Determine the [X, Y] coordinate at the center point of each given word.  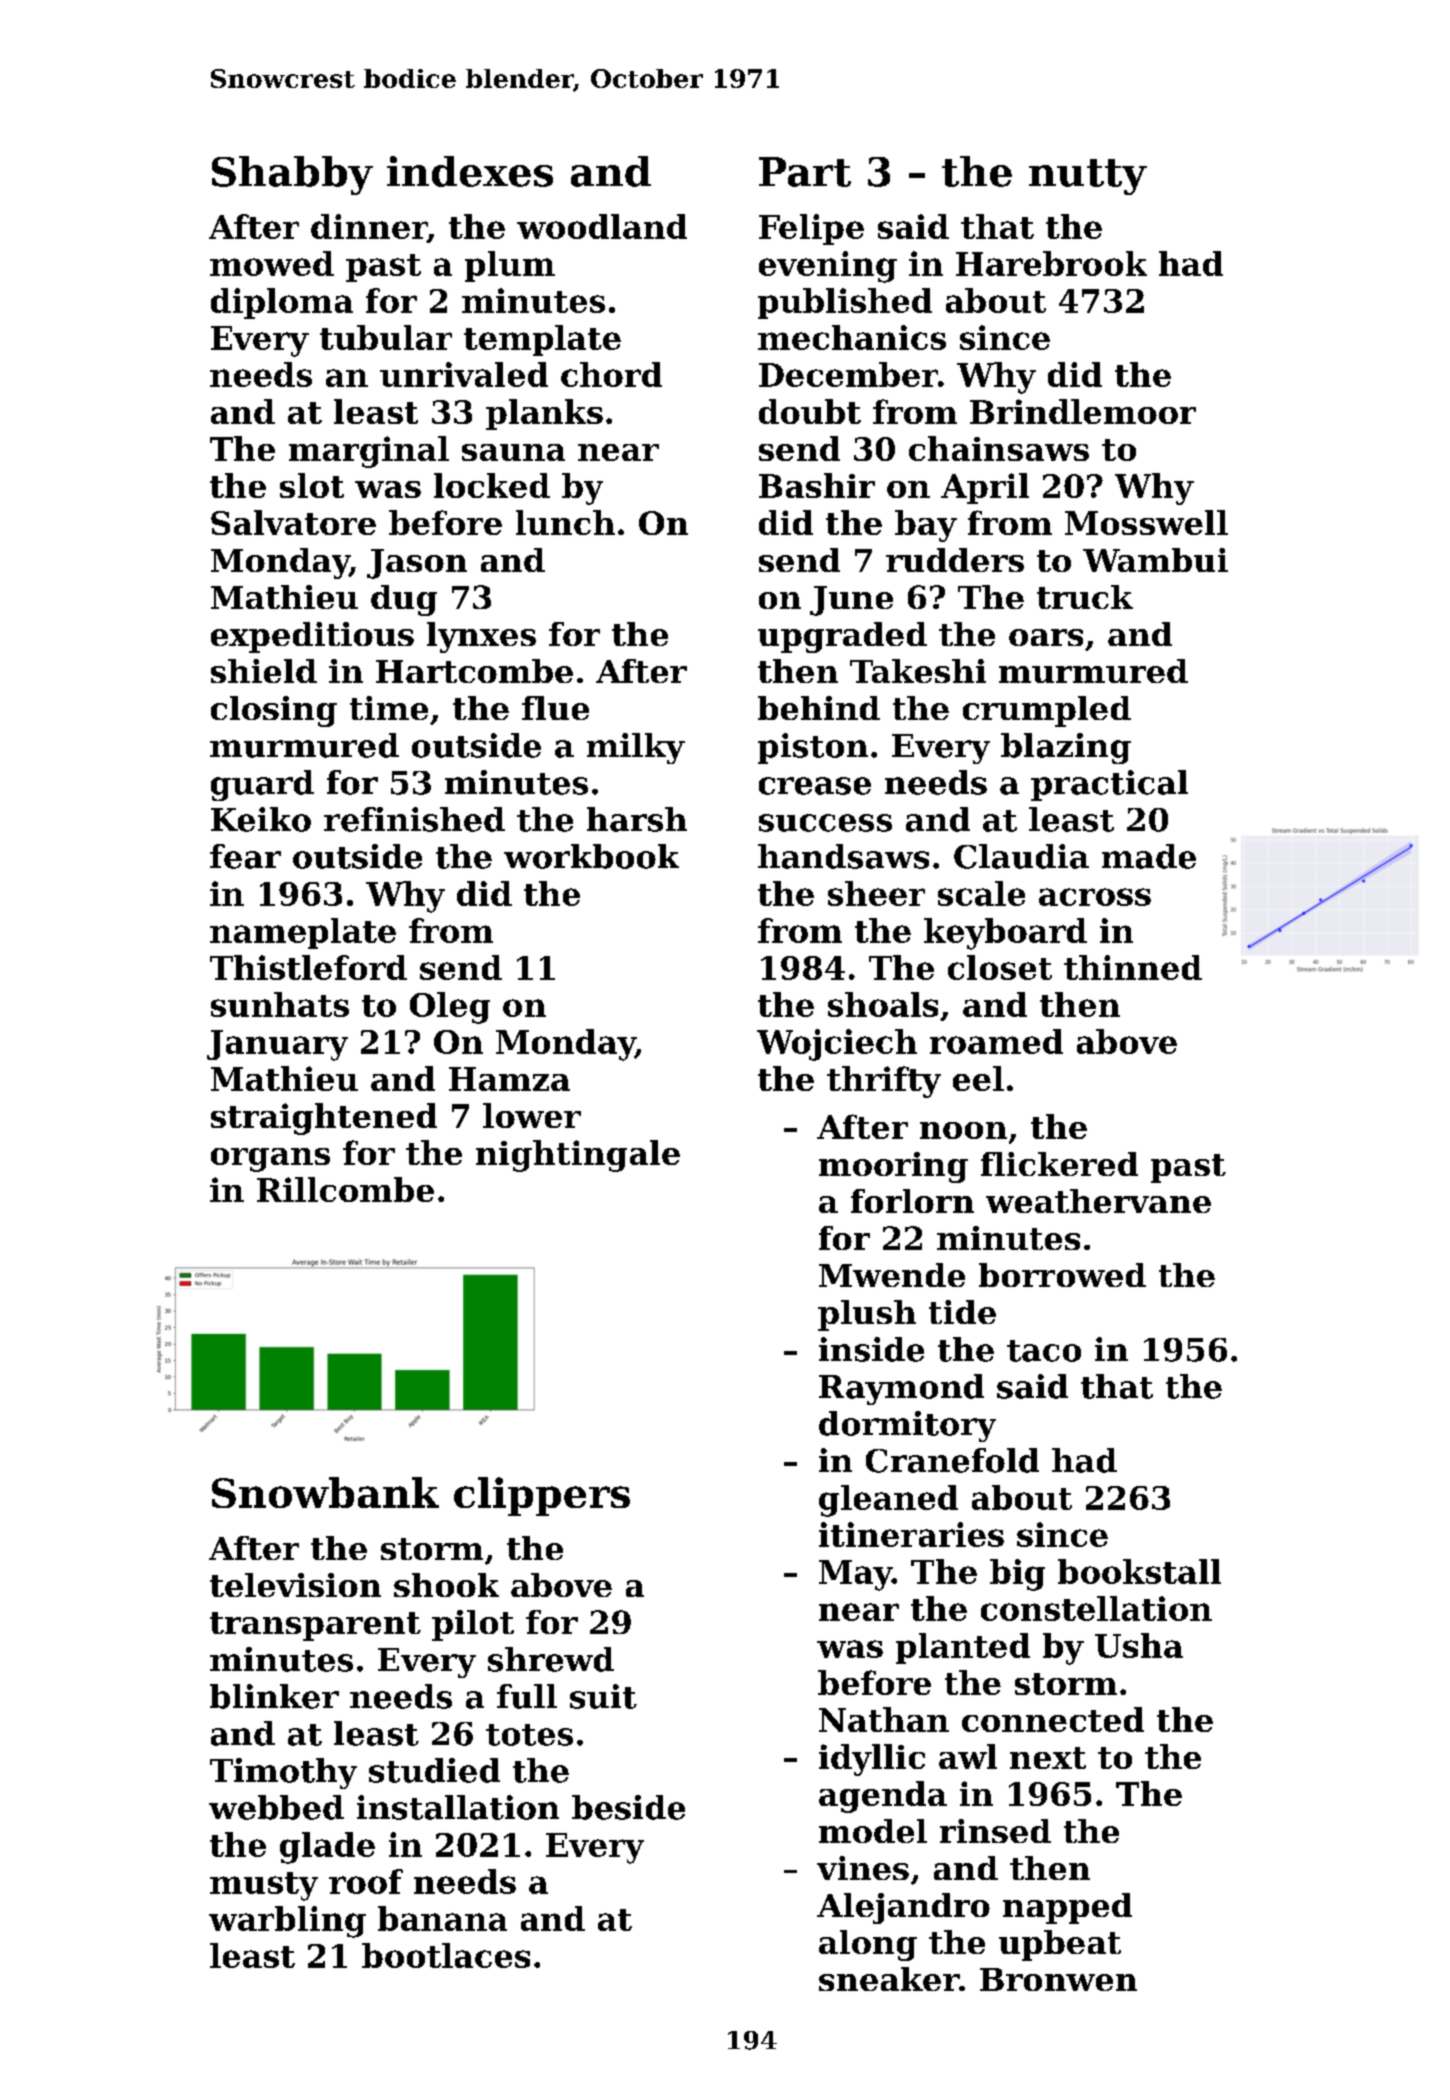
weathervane [1098, 1201]
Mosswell [1146, 522]
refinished [414, 819]
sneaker [889, 1979]
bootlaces [446, 1955]
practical [1109, 785]
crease [815, 786]
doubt [810, 411]
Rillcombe [345, 1189]
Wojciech [837, 1045]
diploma [282, 303]
